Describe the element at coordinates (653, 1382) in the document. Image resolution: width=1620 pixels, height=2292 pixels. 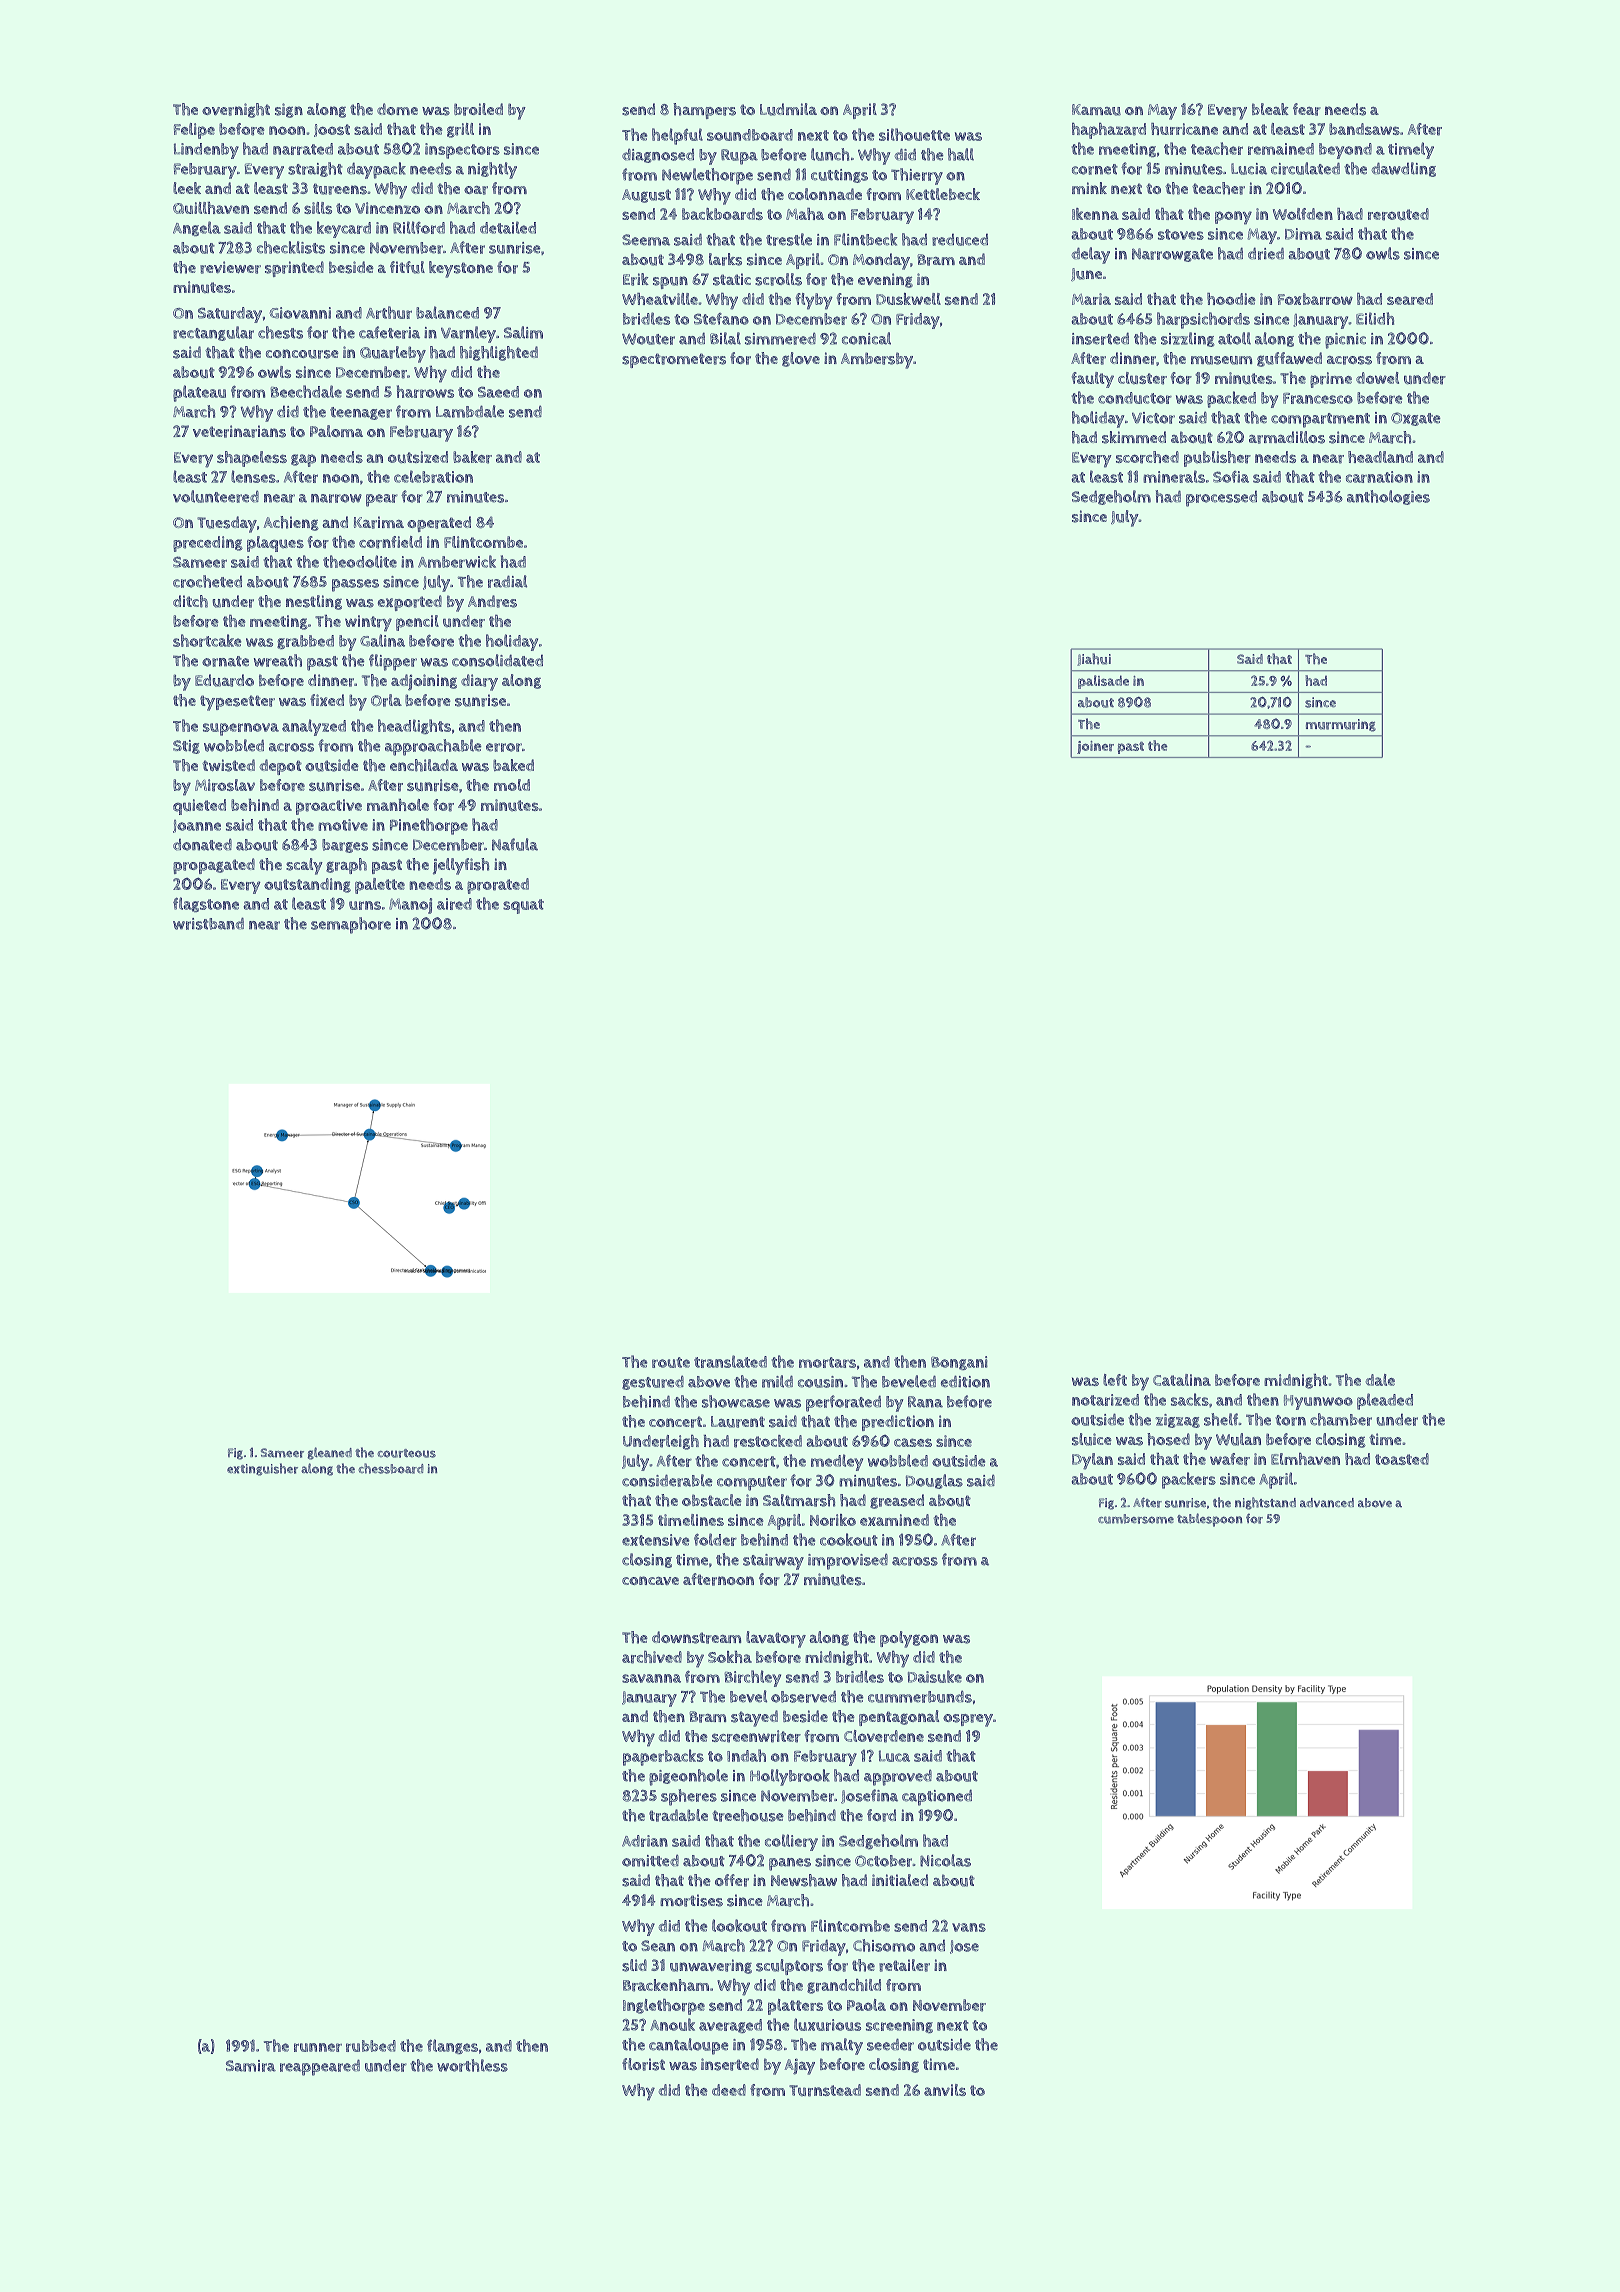
I see `gestured` at that location.
